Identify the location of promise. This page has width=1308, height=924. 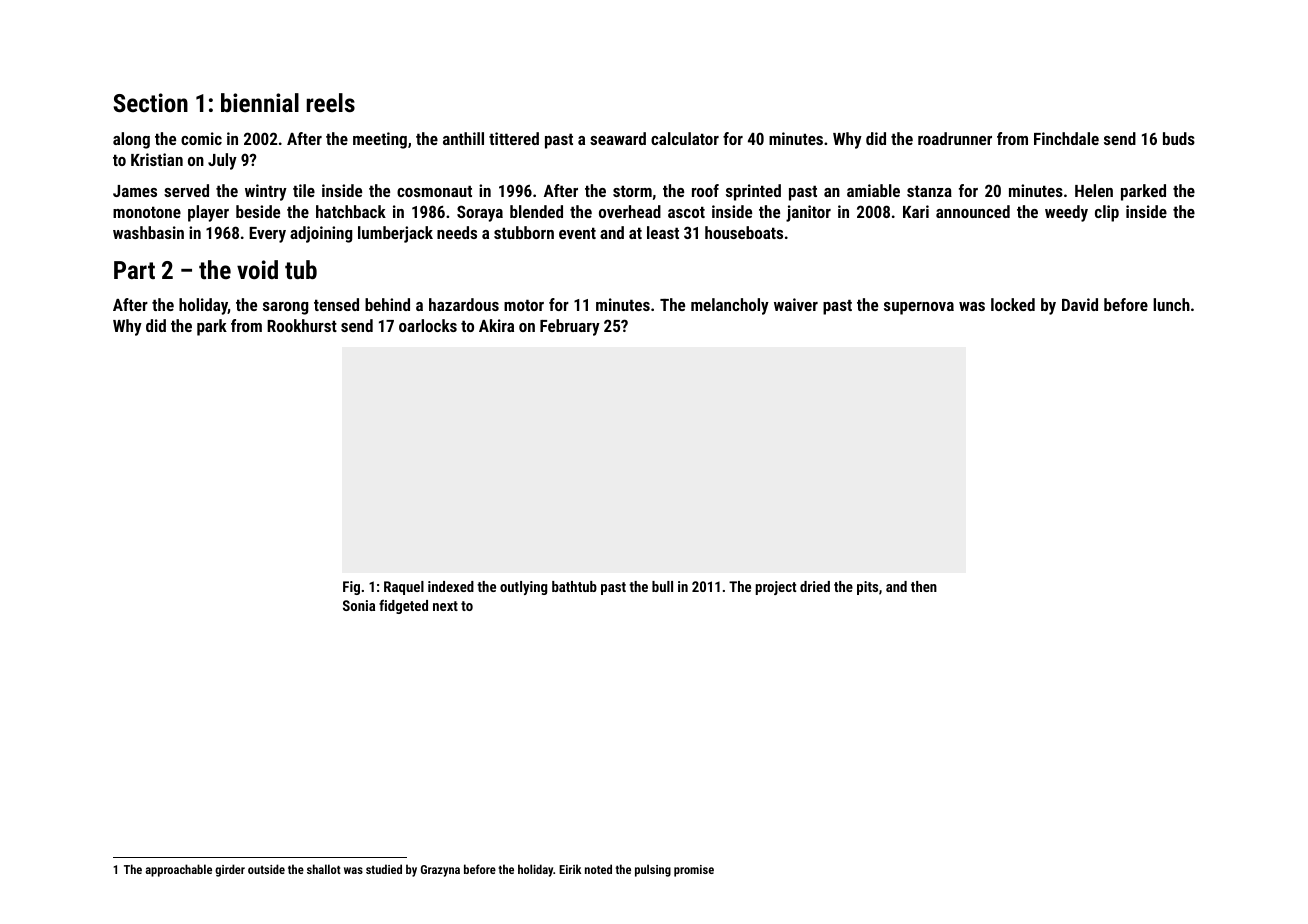
(694, 871).
